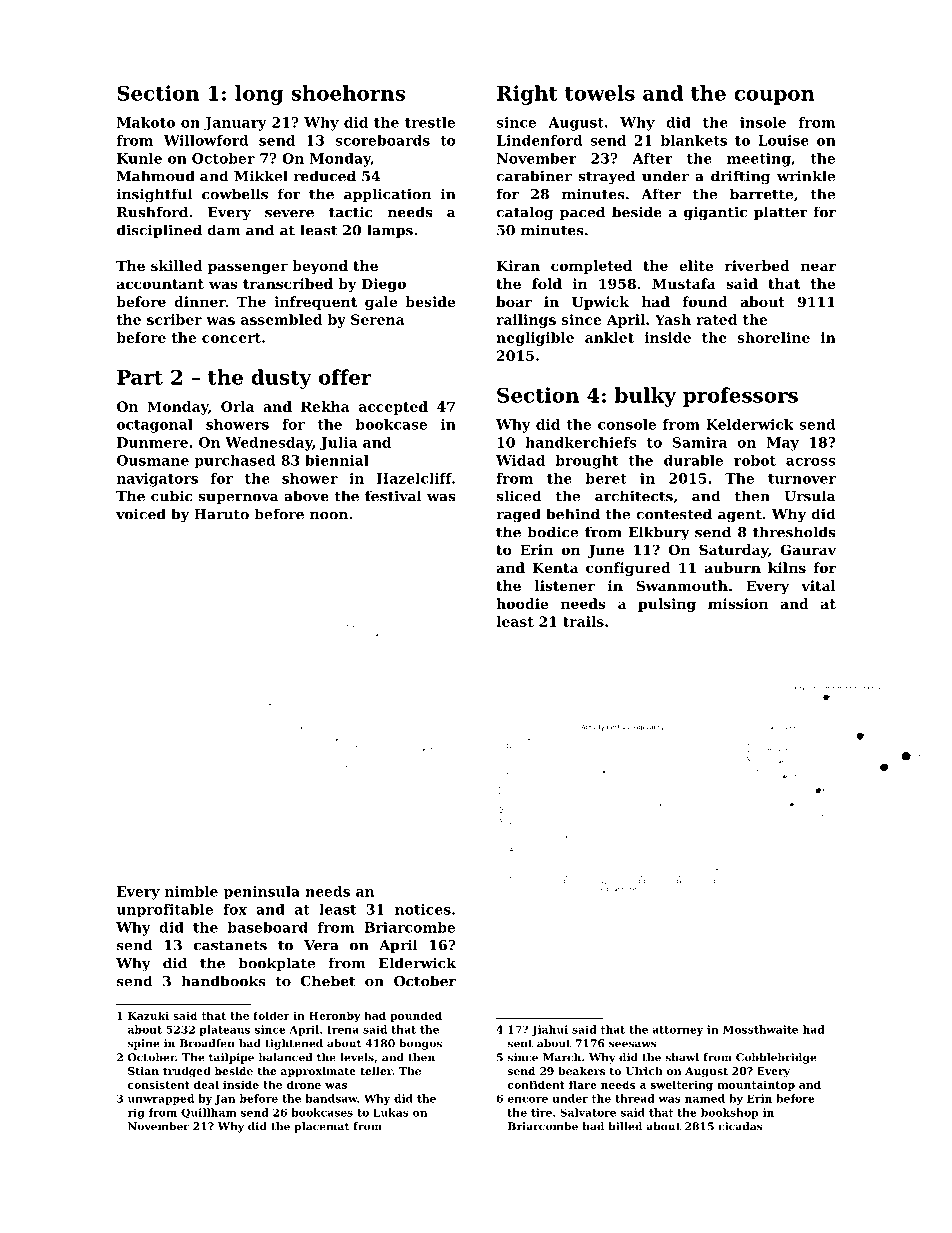 The width and height of the screenshot is (952, 1233). What do you see at coordinates (535, 339) in the screenshot?
I see `negligible` at bounding box center [535, 339].
